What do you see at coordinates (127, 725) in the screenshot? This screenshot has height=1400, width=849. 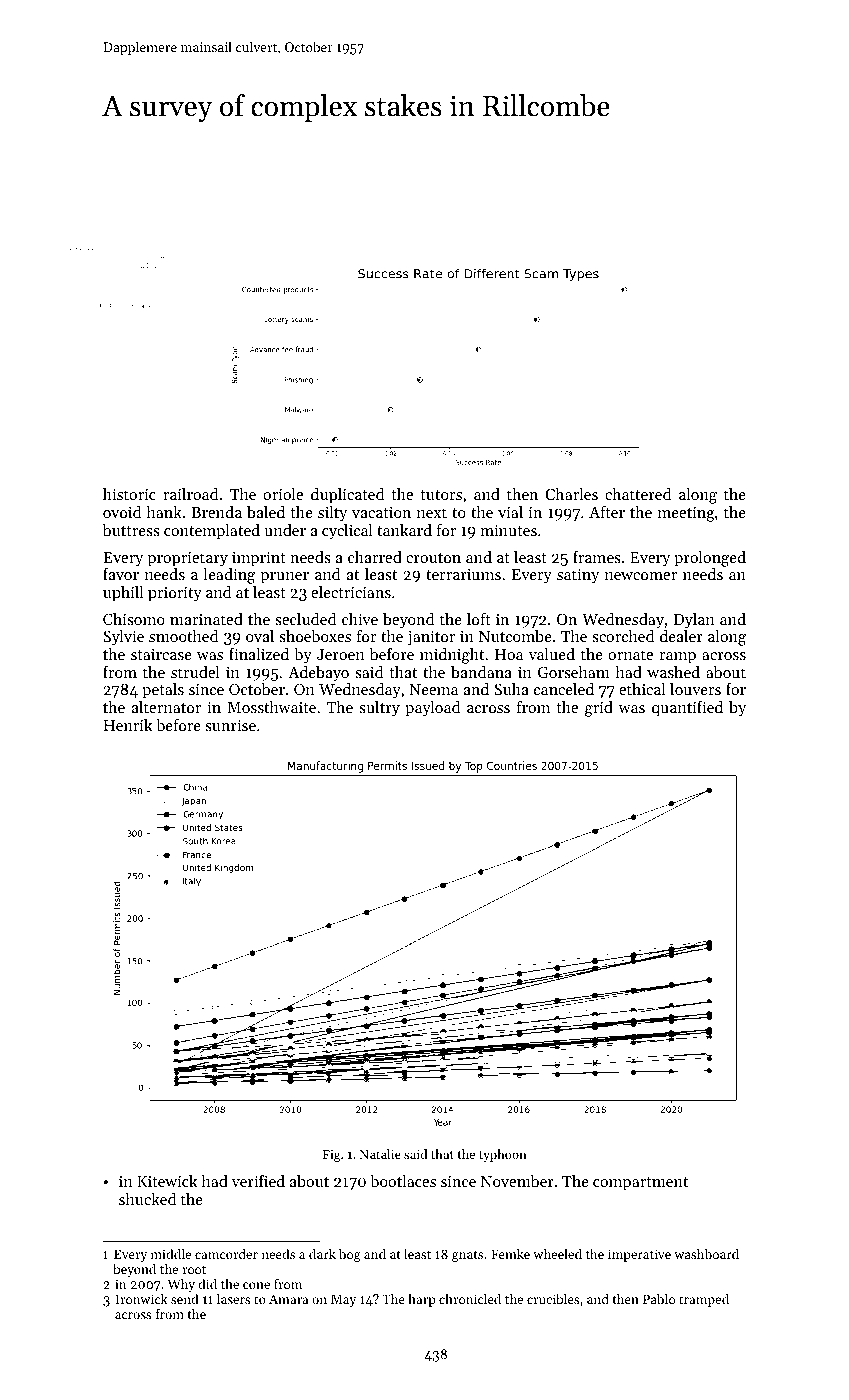 I see `Henrik` at bounding box center [127, 725].
